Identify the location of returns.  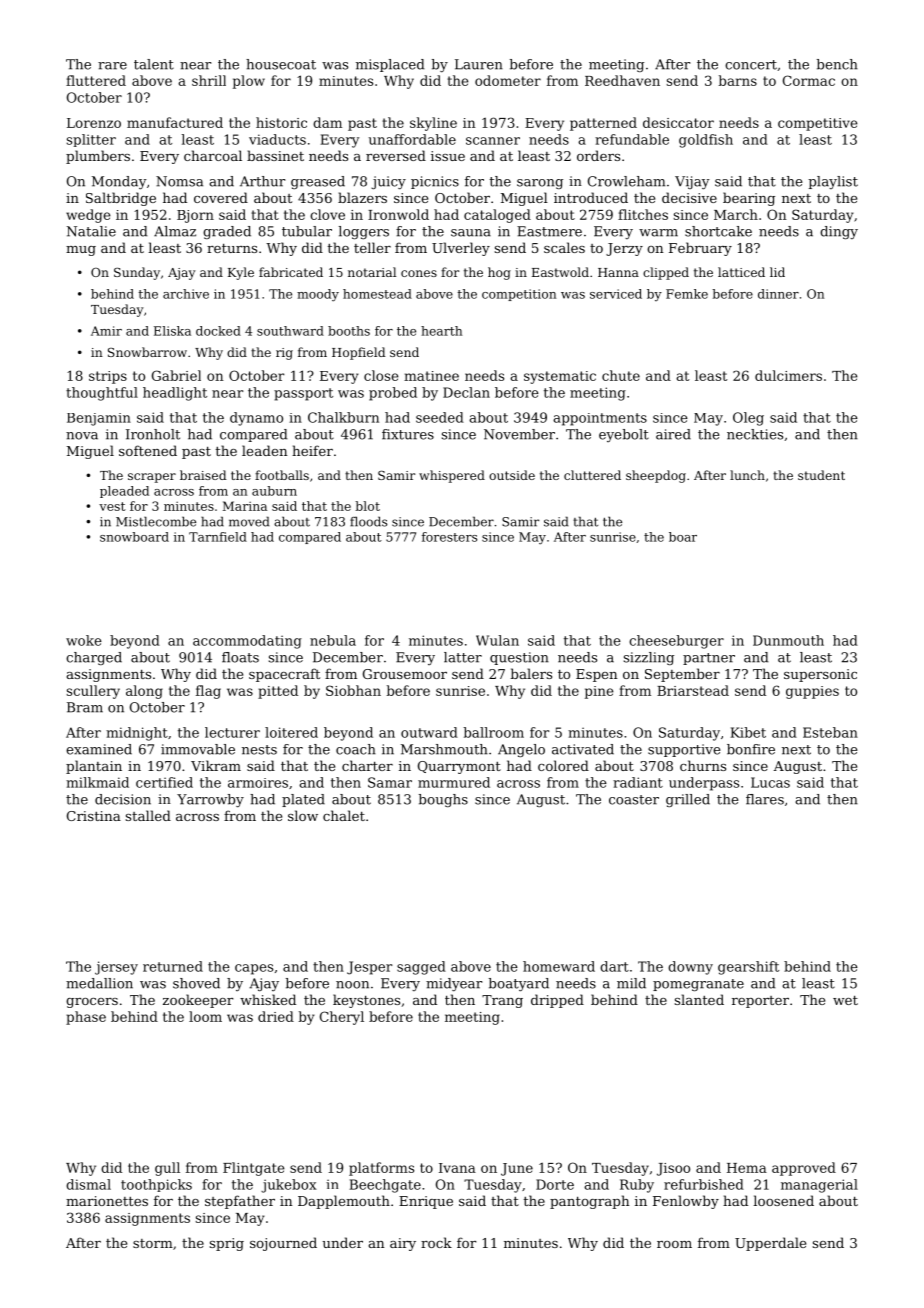
(232, 248).
